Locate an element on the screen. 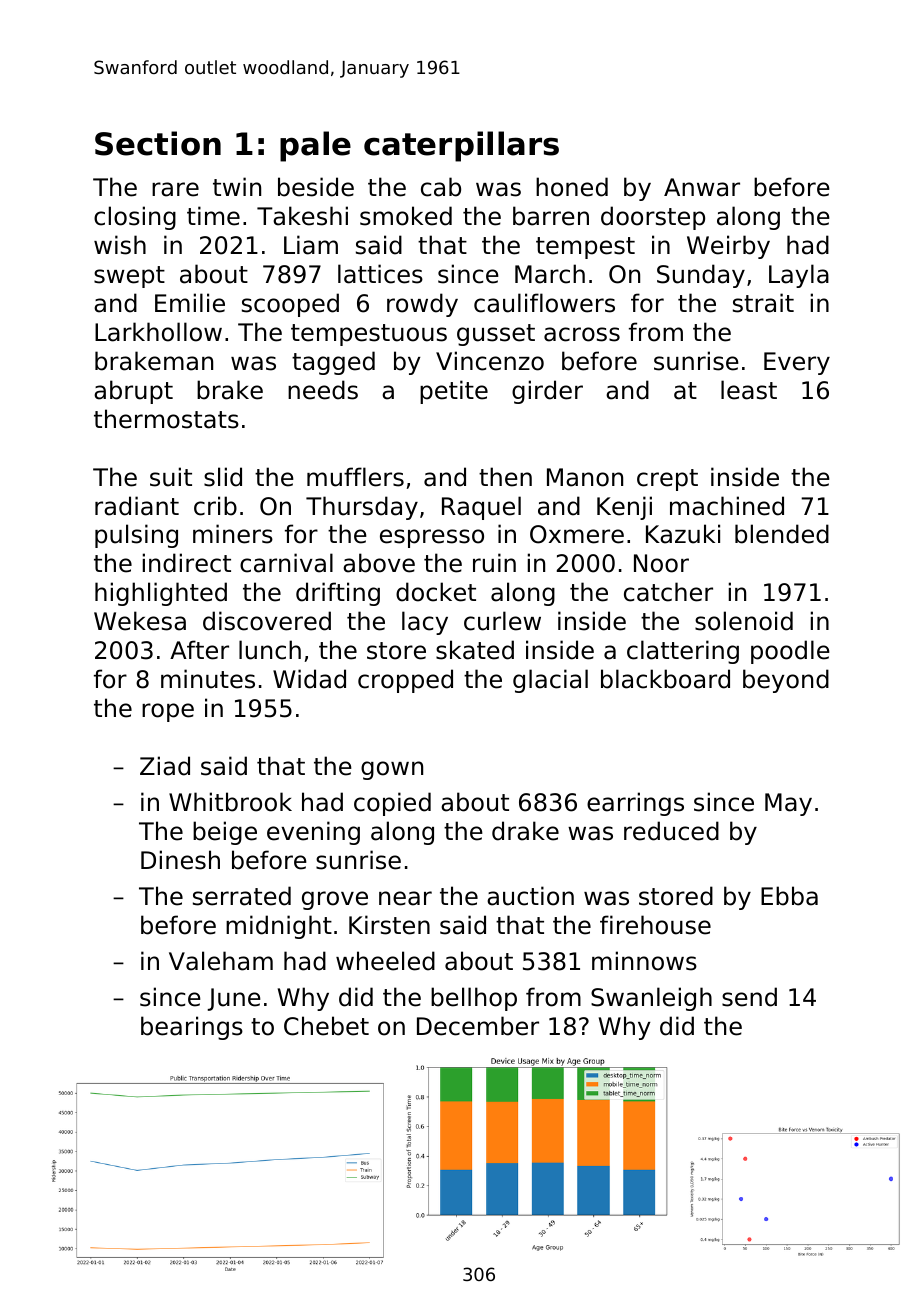 This screenshot has width=924, height=1314. caterpillars is located at coordinates (461, 146).
